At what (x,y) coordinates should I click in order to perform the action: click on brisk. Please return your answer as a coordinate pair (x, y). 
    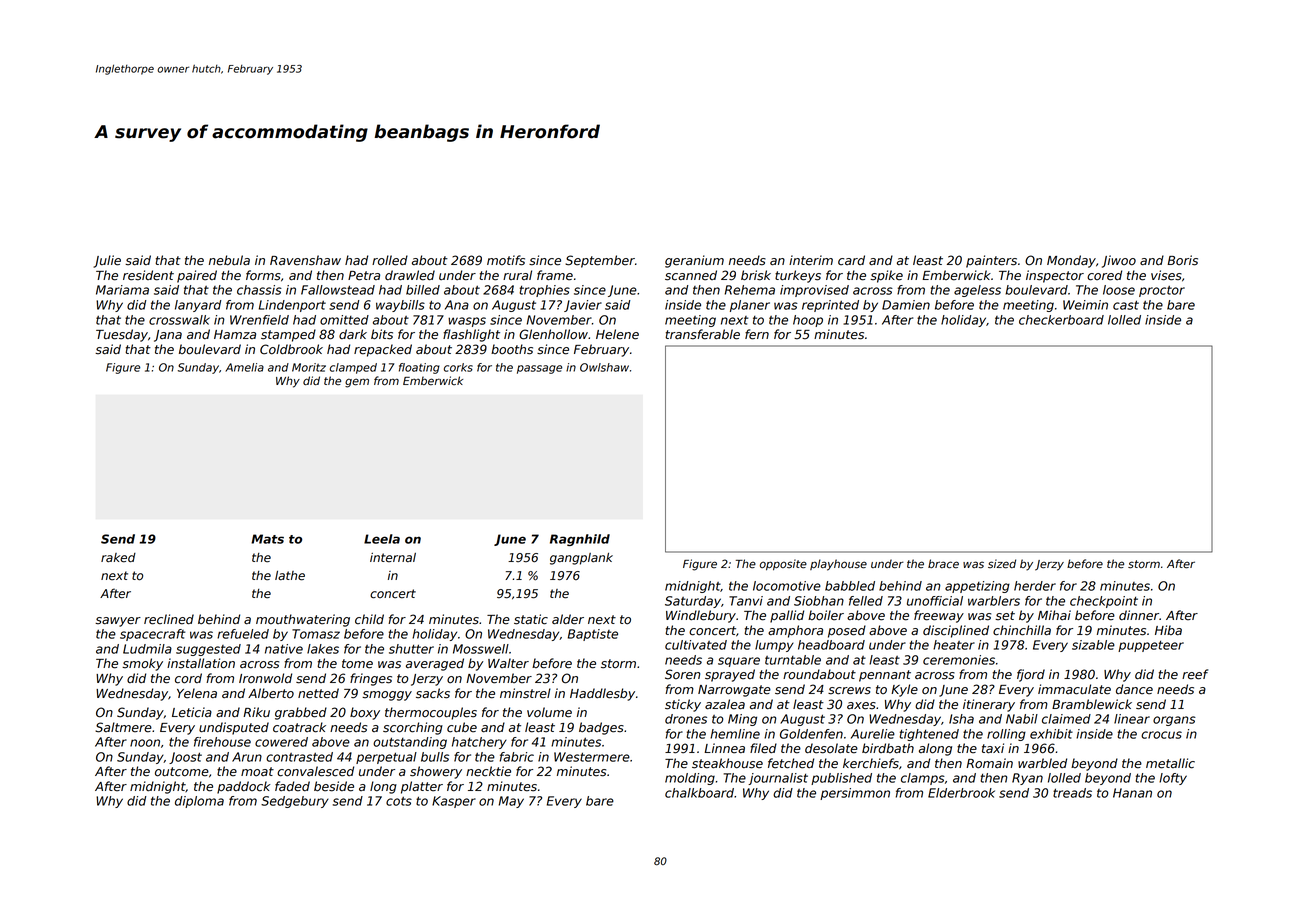
    Looking at the image, I should click on (756, 275).
